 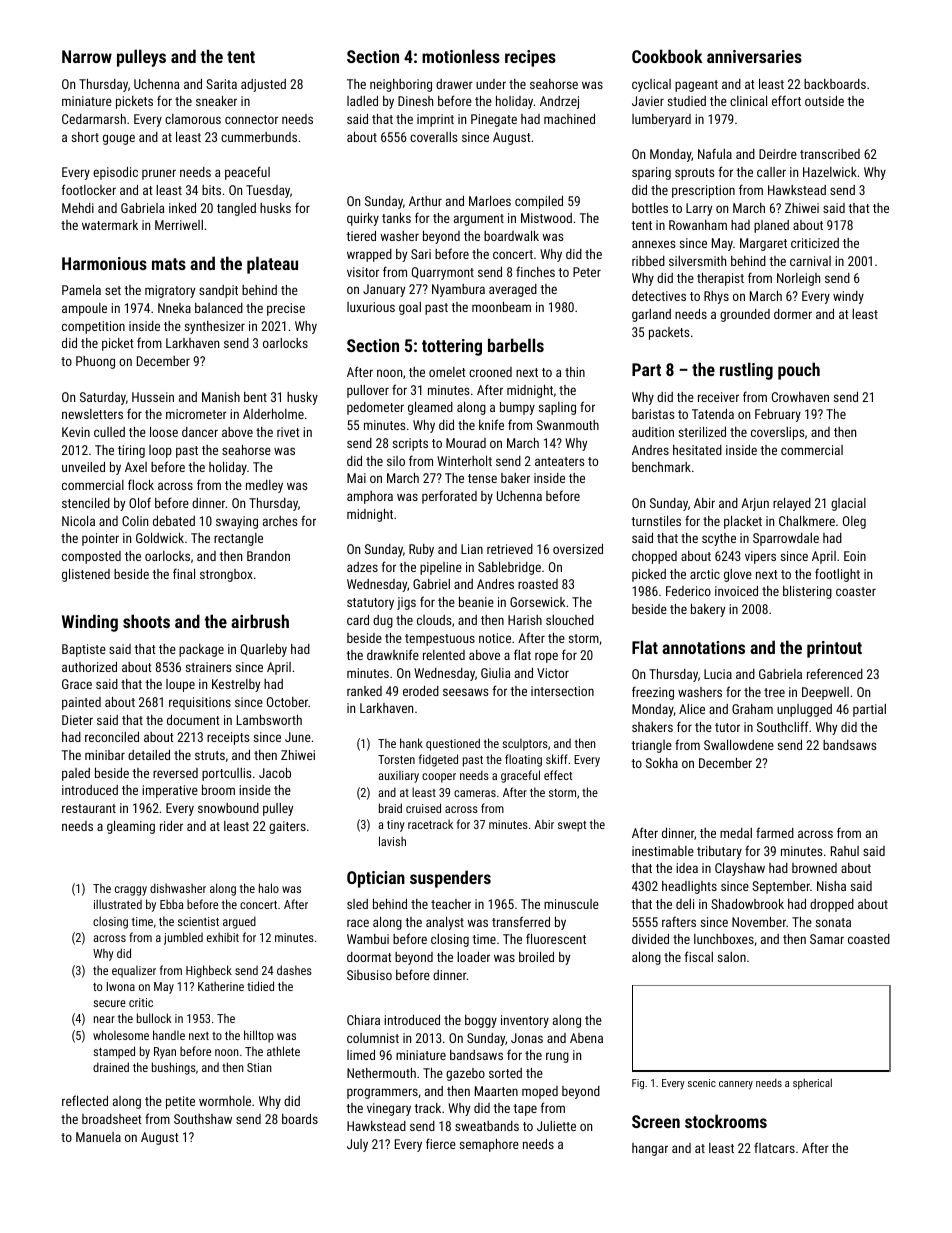 What do you see at coordinates (89, 808) in the page?
I see `restaurant` at bounding box center [89, 808].
